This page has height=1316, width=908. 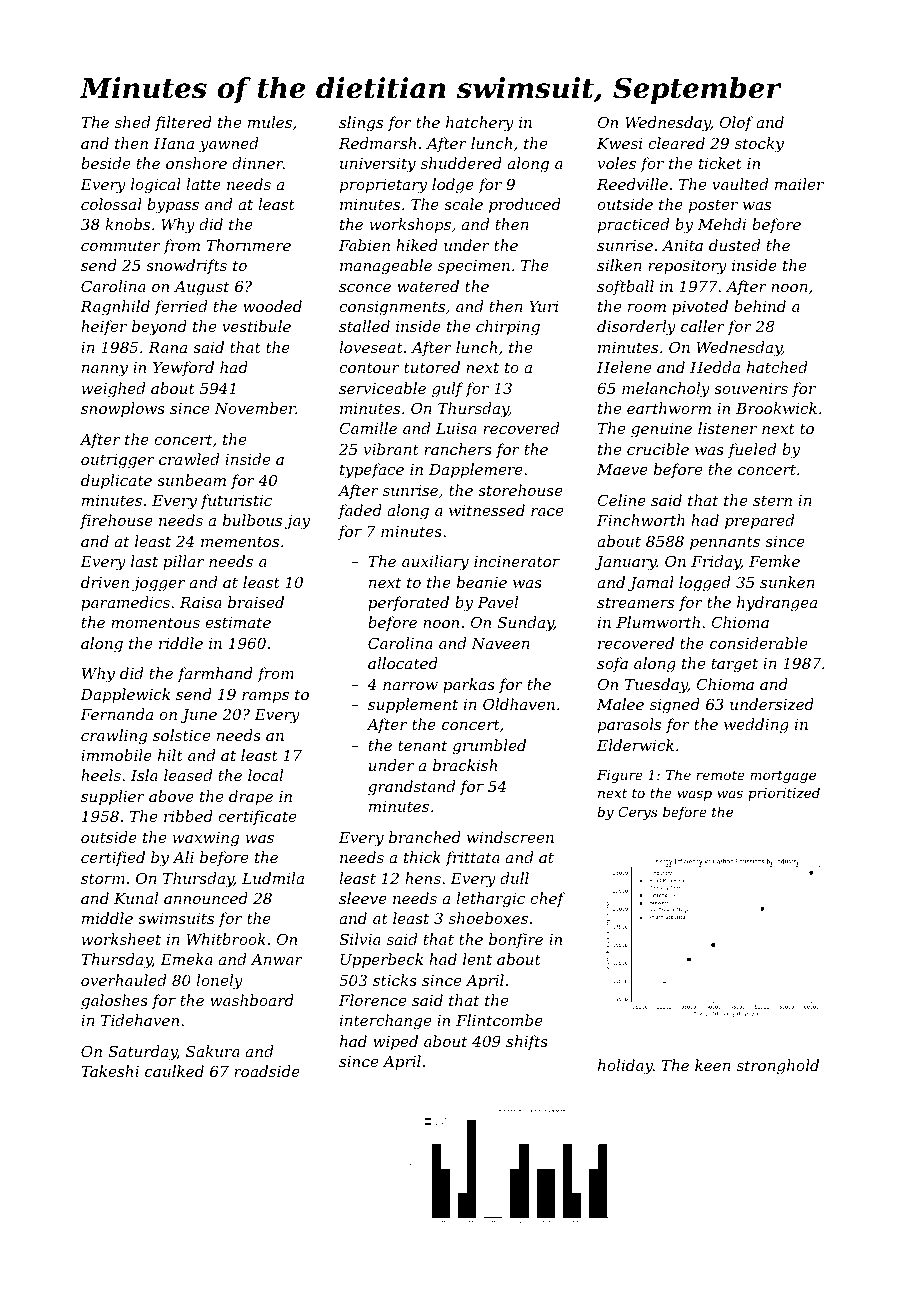 What do you see at coordinates (123, 409) in the page?
I see `snowplows` at bounding box center [123, 409].
